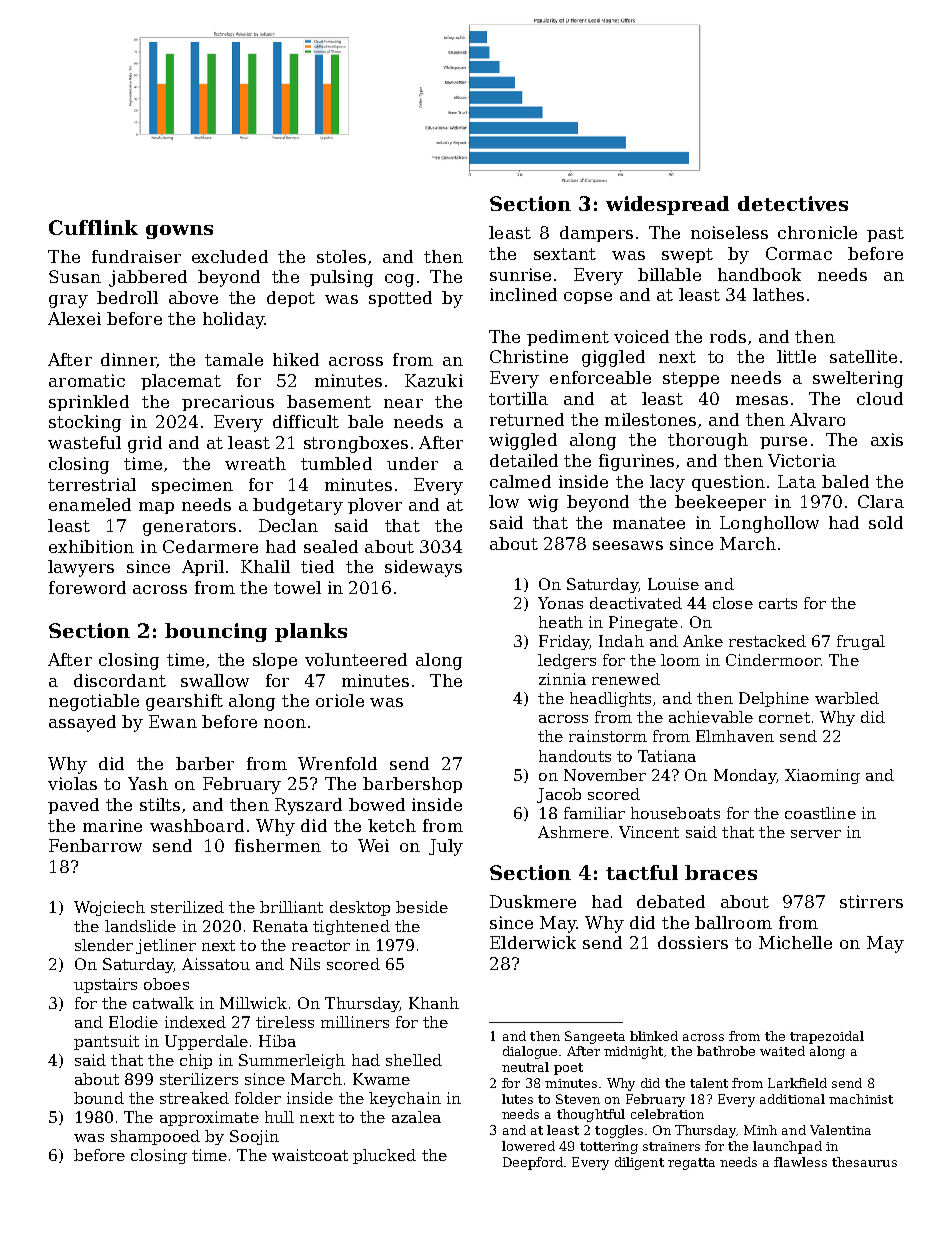 The width and height of the screenshot is (952, 1233). What do you see at coordinates (559, 795) in the screenshot?
I see `Jacob` at bounding box center [559, 795].
